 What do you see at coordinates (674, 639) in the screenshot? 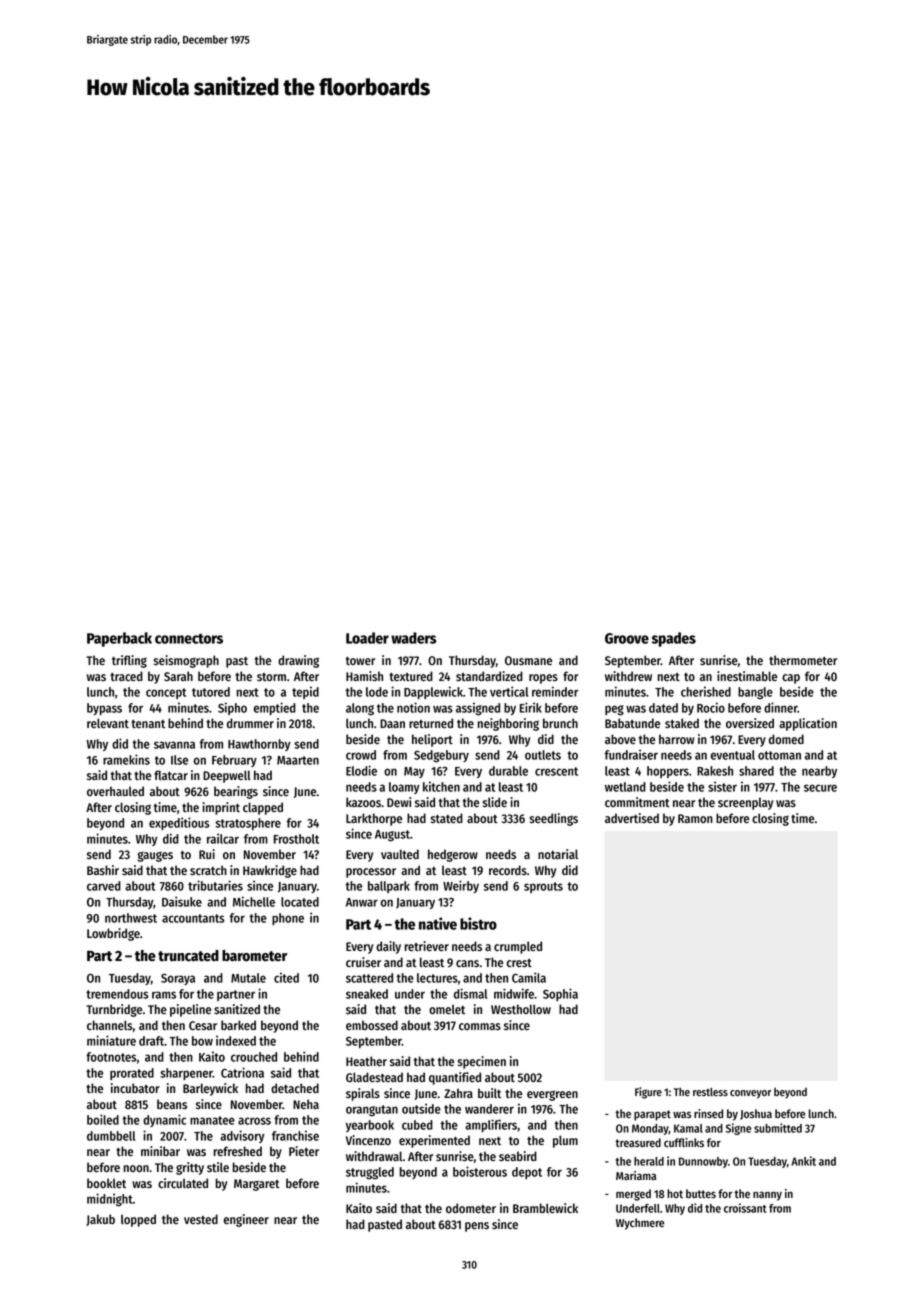
I see `spades` at bounding box center [674, 639].
